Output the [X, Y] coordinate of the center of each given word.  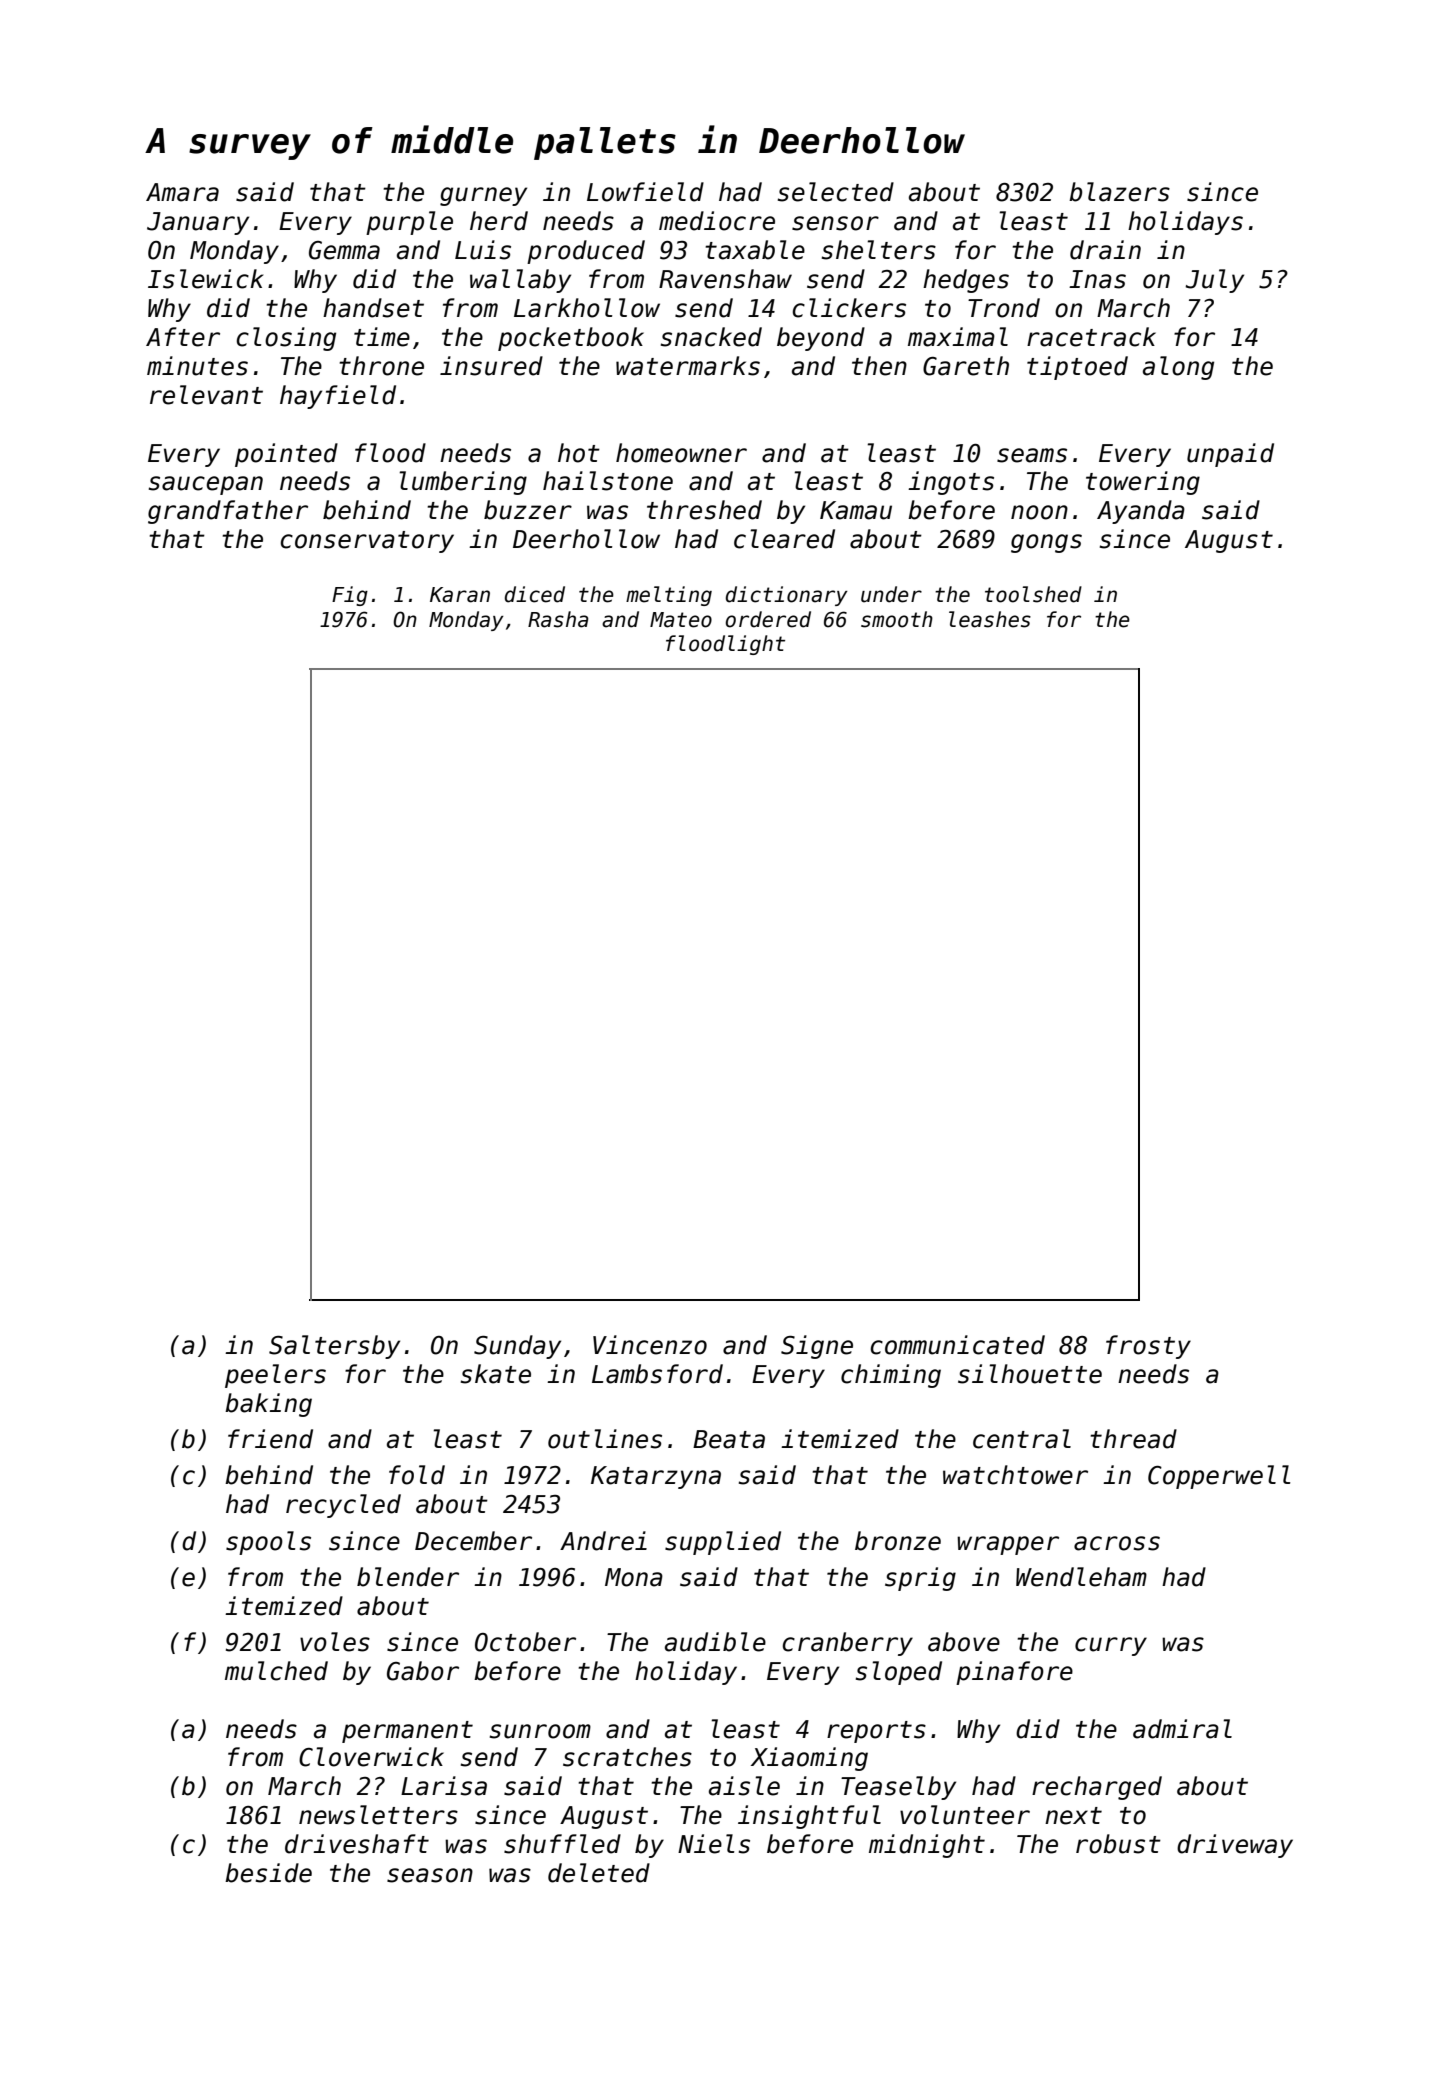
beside [268, 1873]
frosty [1148, 1347]
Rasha [558, 619]
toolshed [1033, 594]
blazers [1119, 192]
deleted [599, 1873]
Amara [182, 192]
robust [1118, 1844]
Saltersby [334, 1347]
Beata [729, 1439]
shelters [879, 250]
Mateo [681, 620]
